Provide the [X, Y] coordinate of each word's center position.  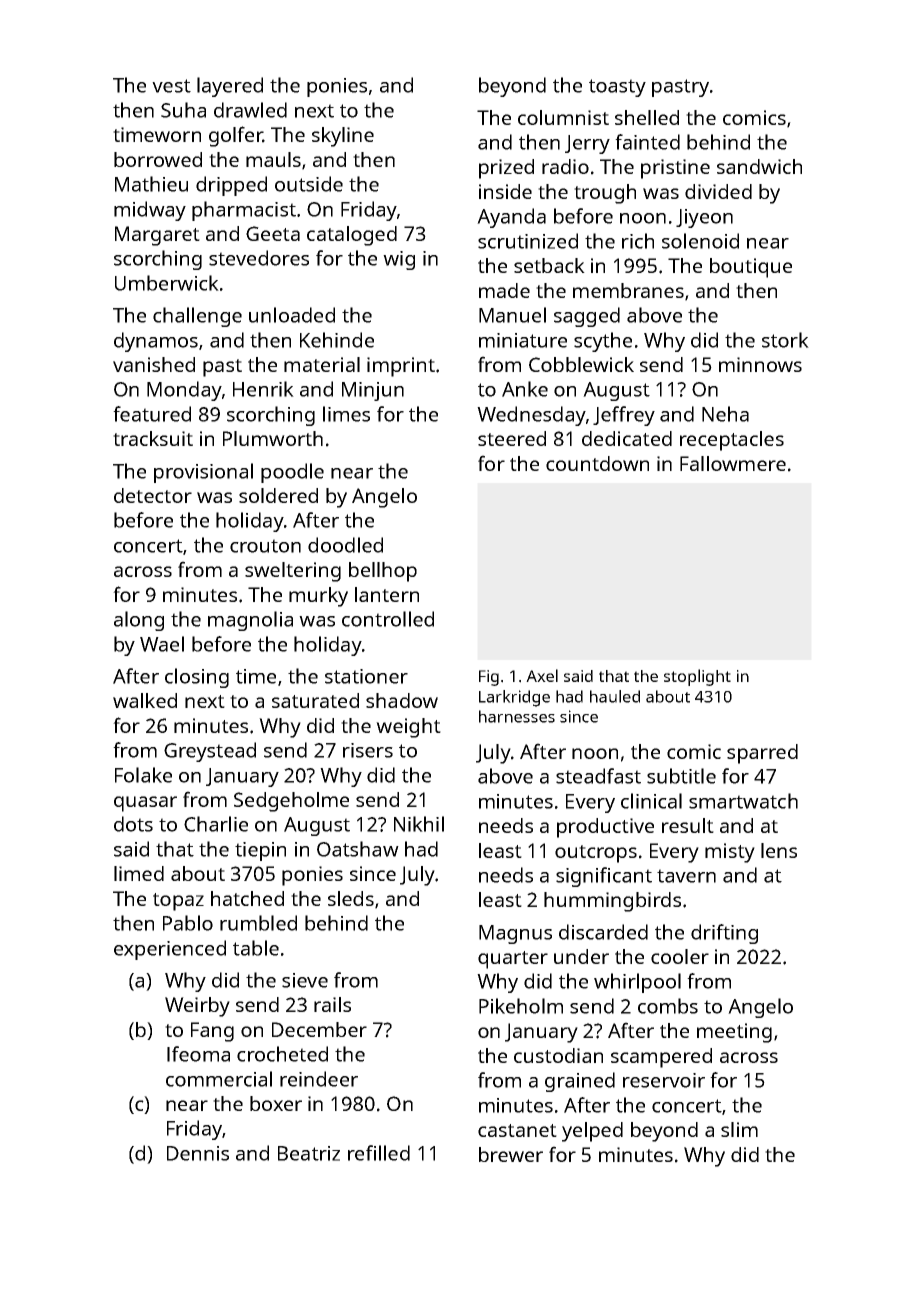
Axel [542, 675]
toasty [617, 88]
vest [171, 86]
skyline [343, 137]
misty [730, 853]
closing [197, 678]
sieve [305, 980]
